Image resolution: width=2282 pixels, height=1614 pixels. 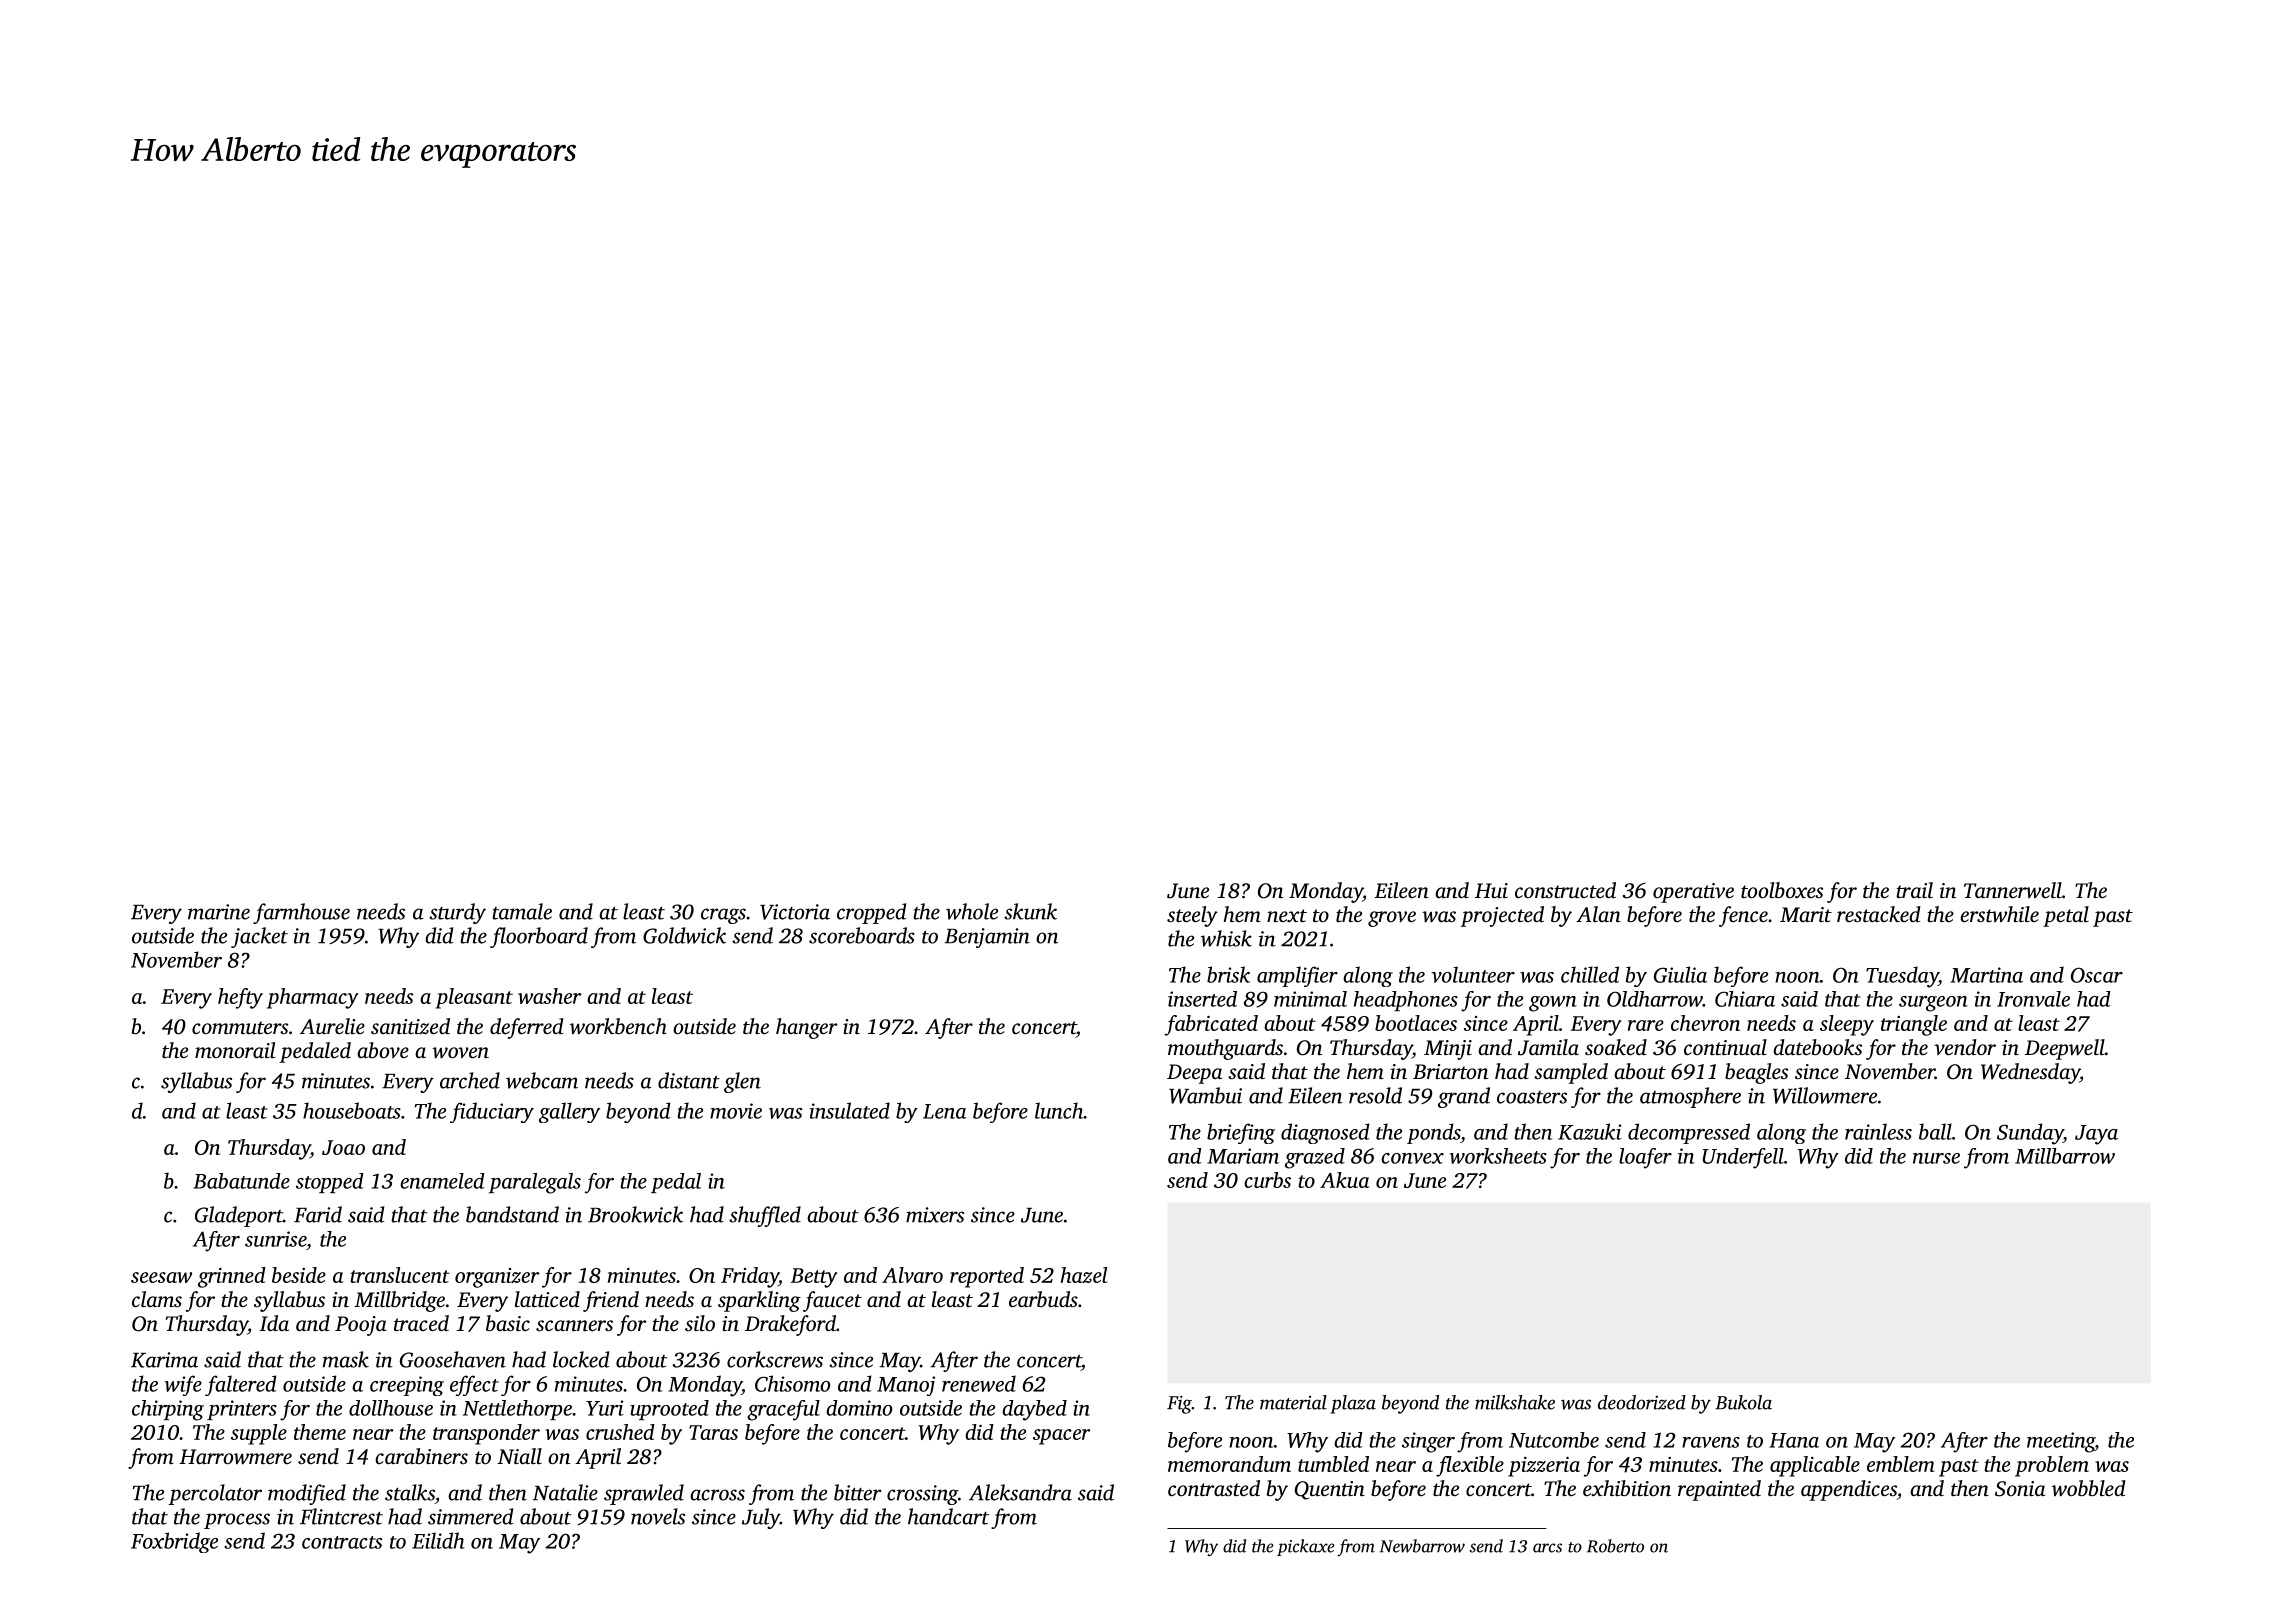 What do you see at coordinates (1782, 890) in the screenshot?
I see `toolboxes` at bounding box center [1782, 890].
